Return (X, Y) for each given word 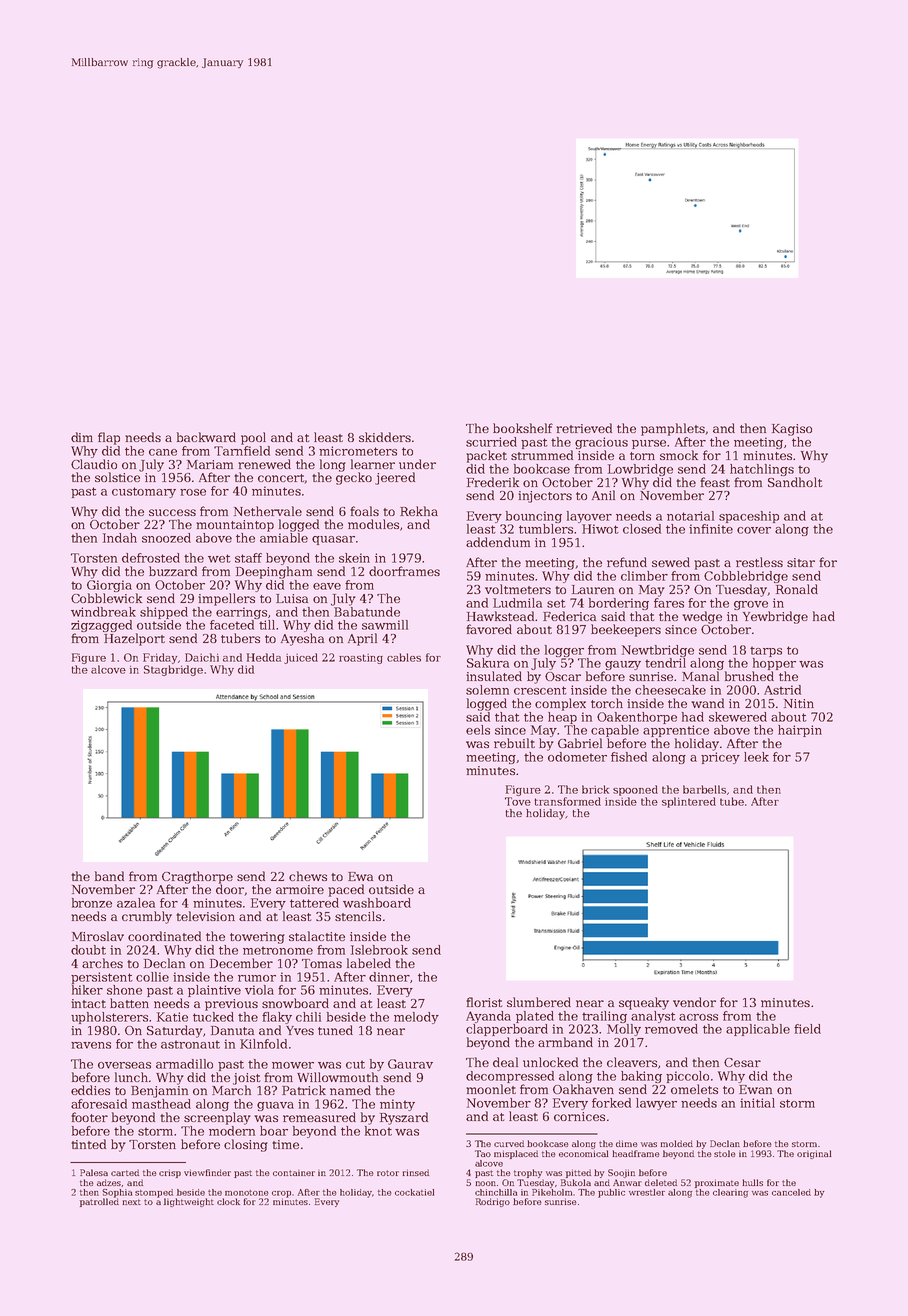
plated (535, 1017)
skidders (385, 437)
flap (109, 438)
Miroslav (98, 936)
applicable (758, 1030)
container (294, 1172)
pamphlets (673, 429)
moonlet (491, 1089)
